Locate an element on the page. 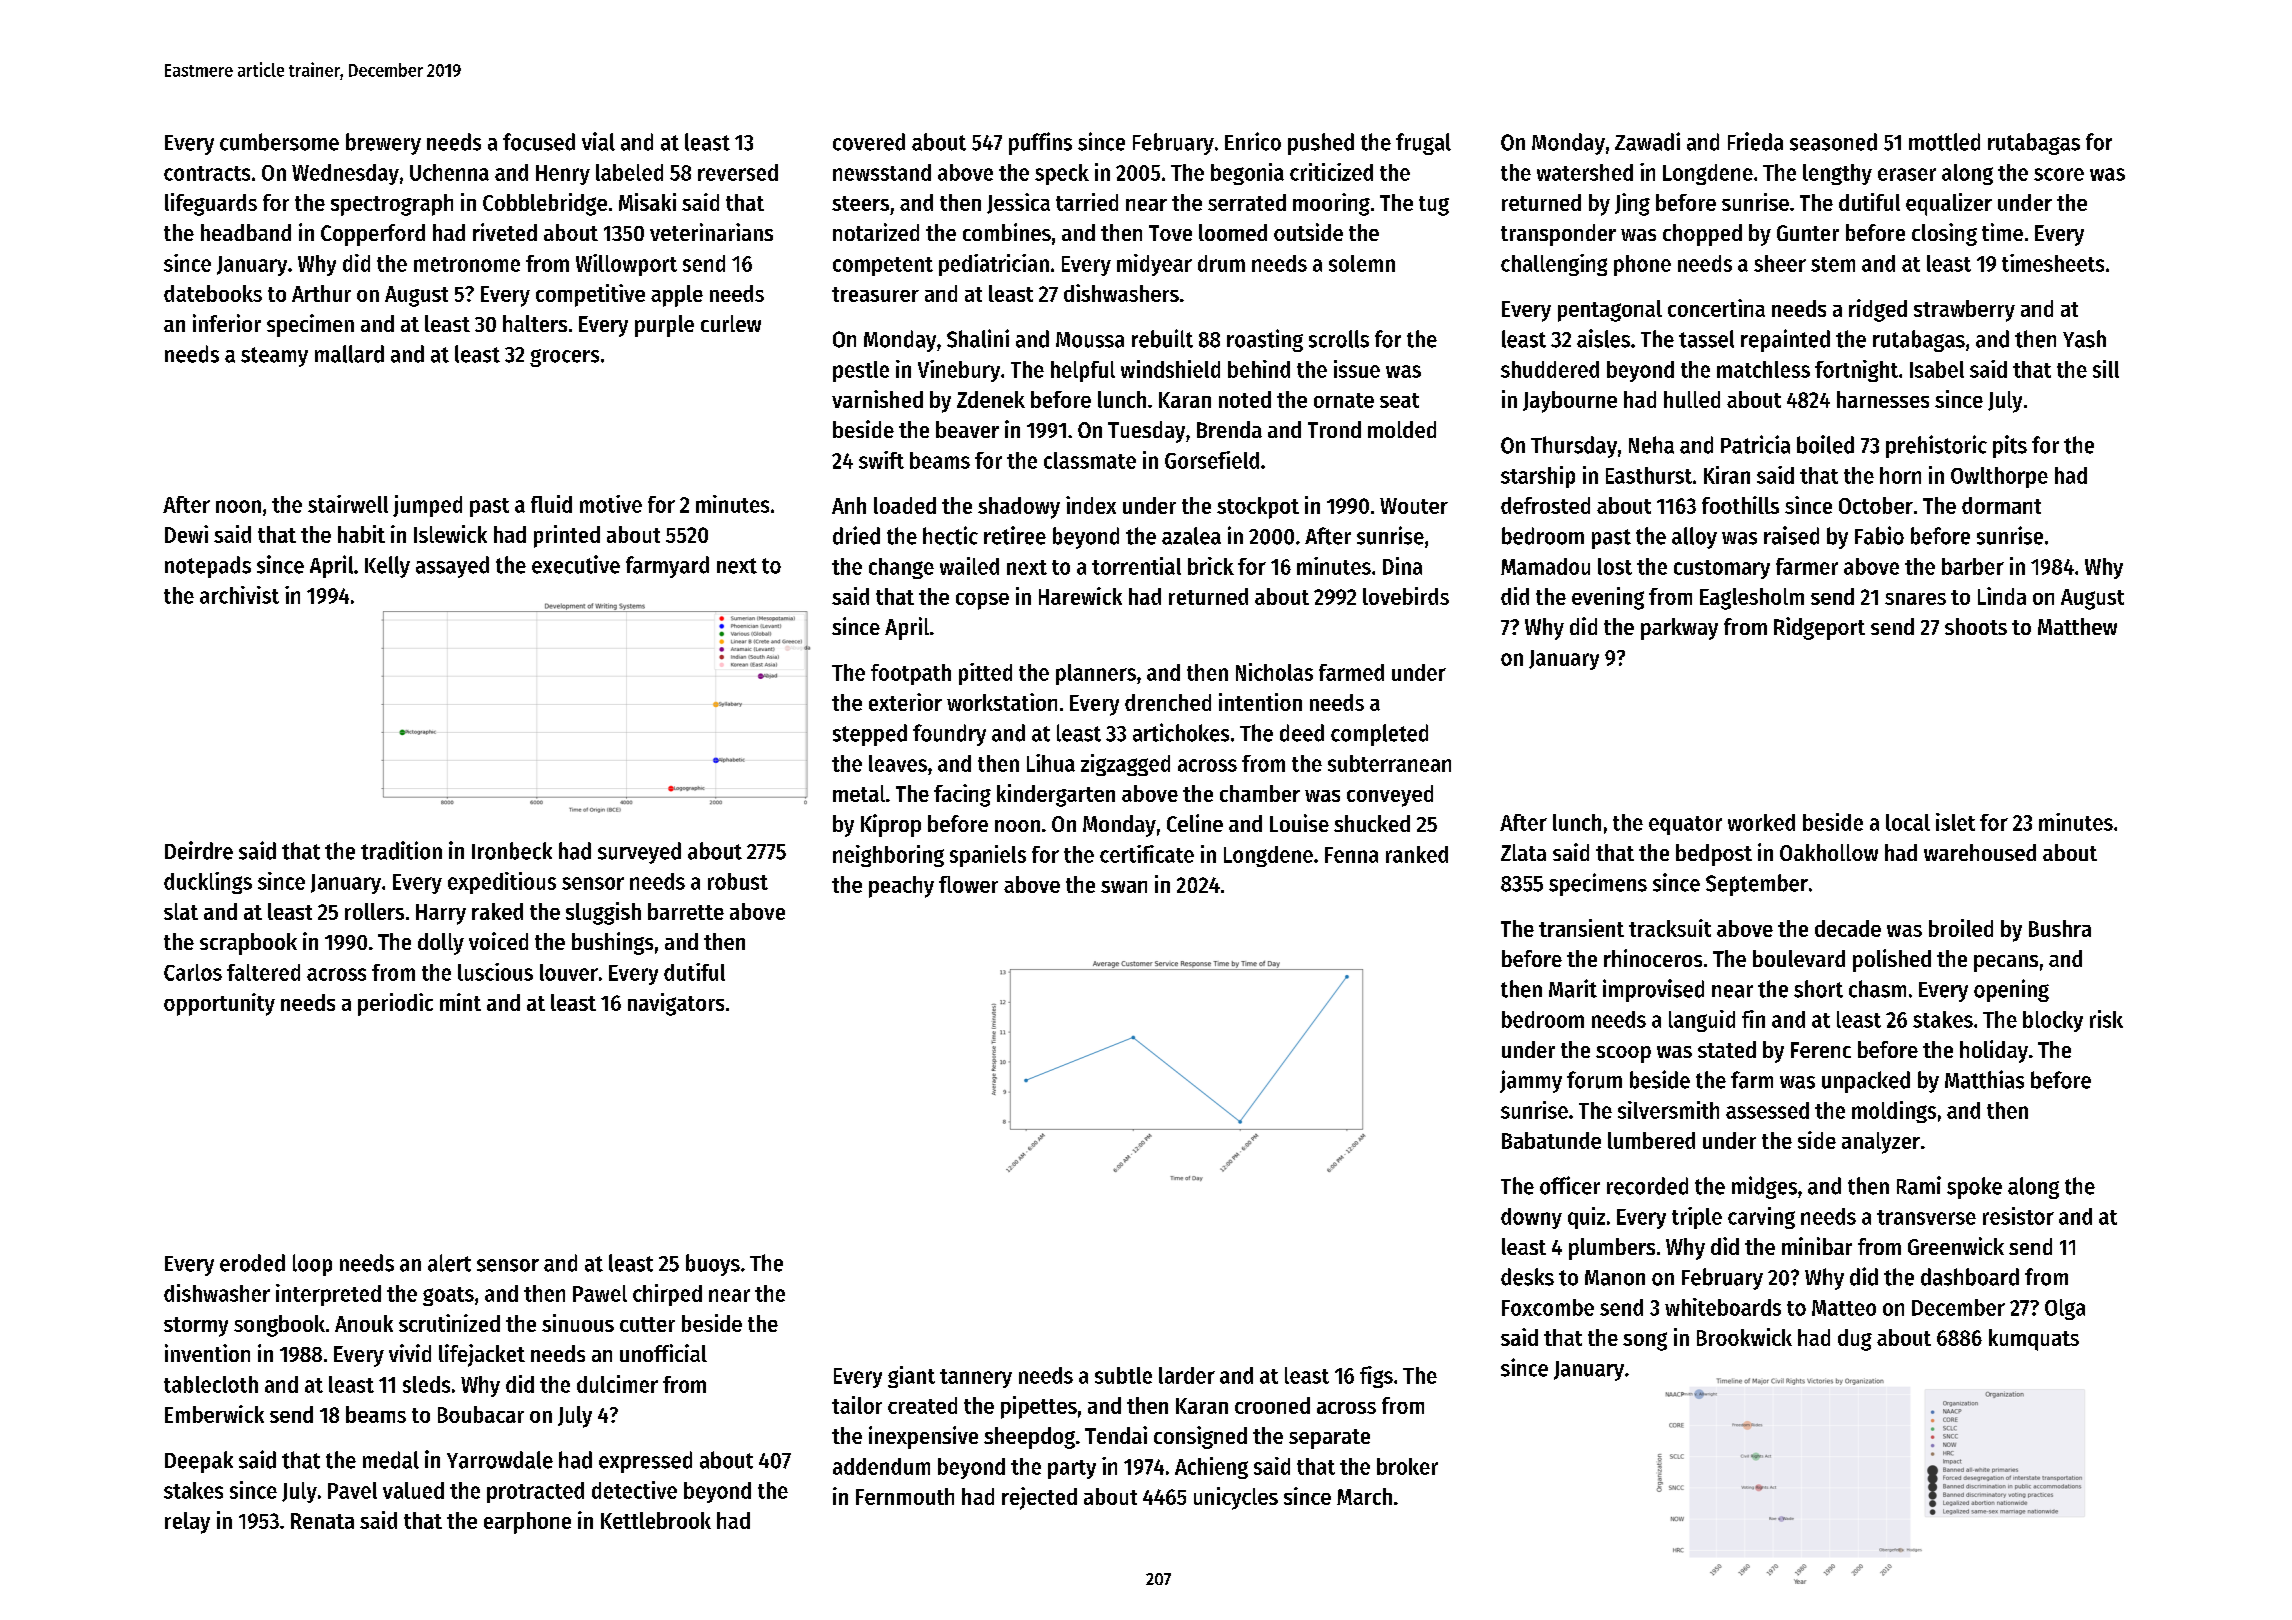 The image size is (2292, 1620). prehistoric is located at coordinates (1936, 446).
